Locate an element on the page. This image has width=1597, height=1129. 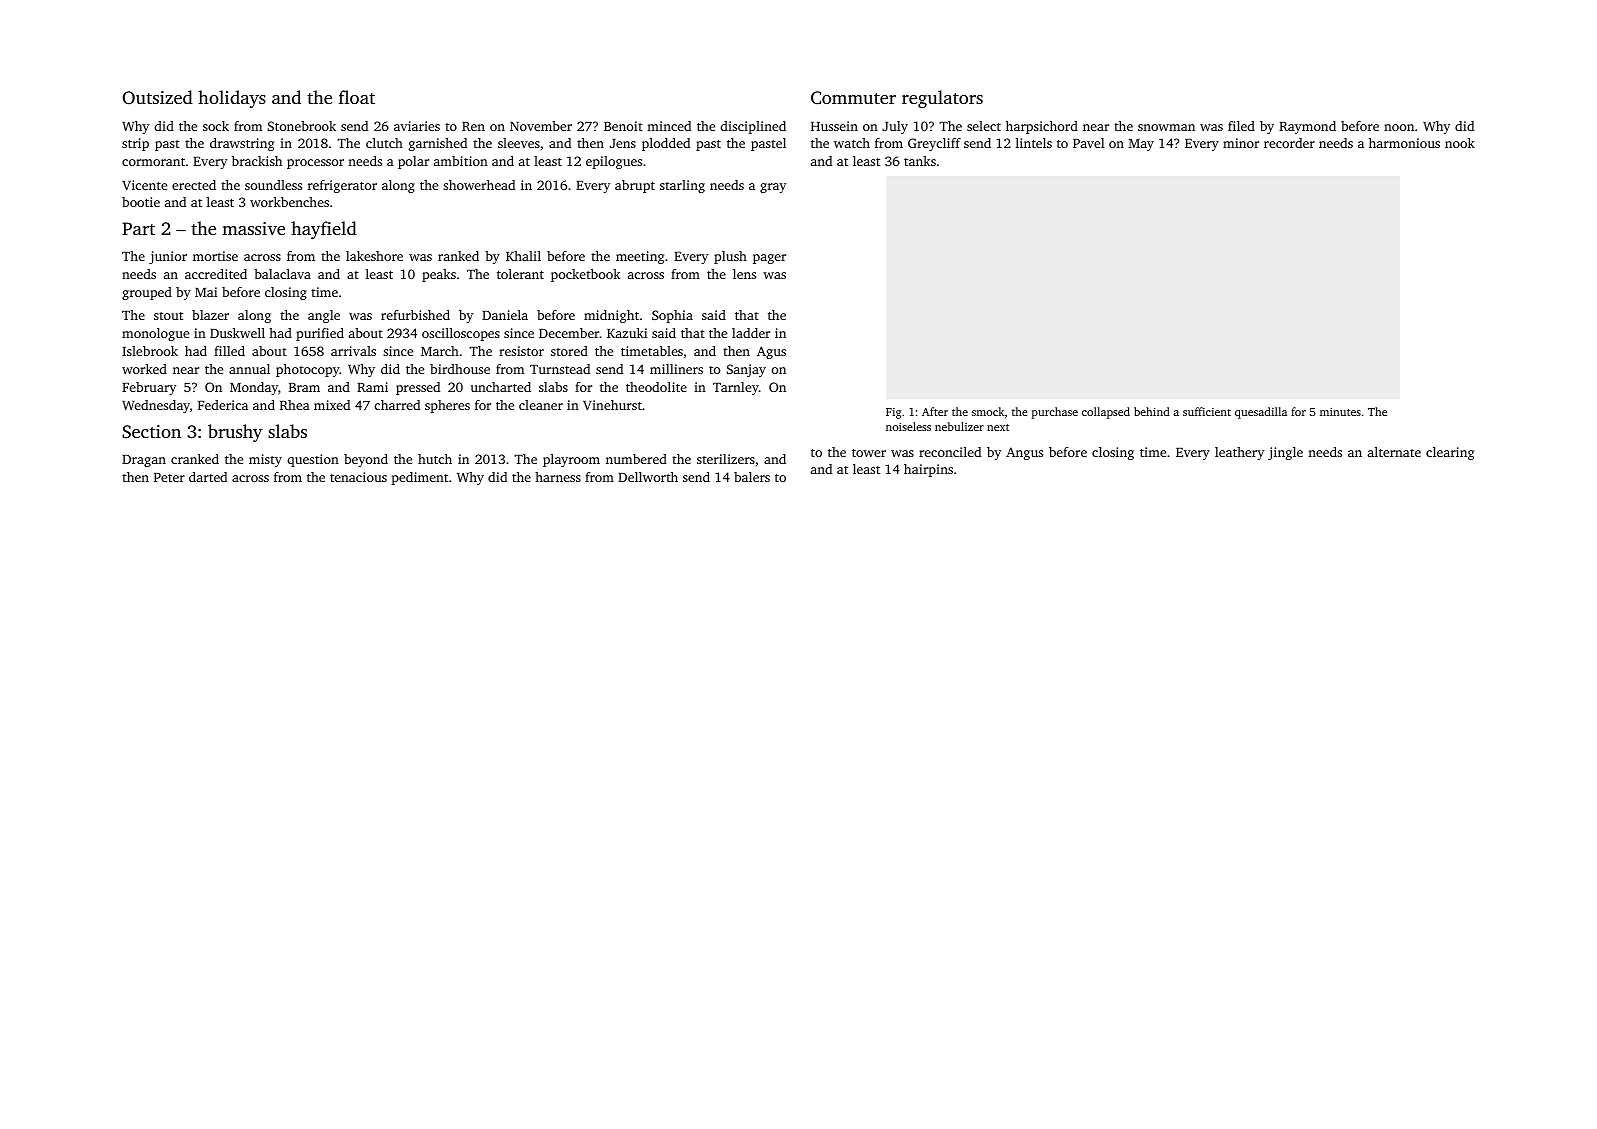
Outsized is located at coordinates (157, 97).
